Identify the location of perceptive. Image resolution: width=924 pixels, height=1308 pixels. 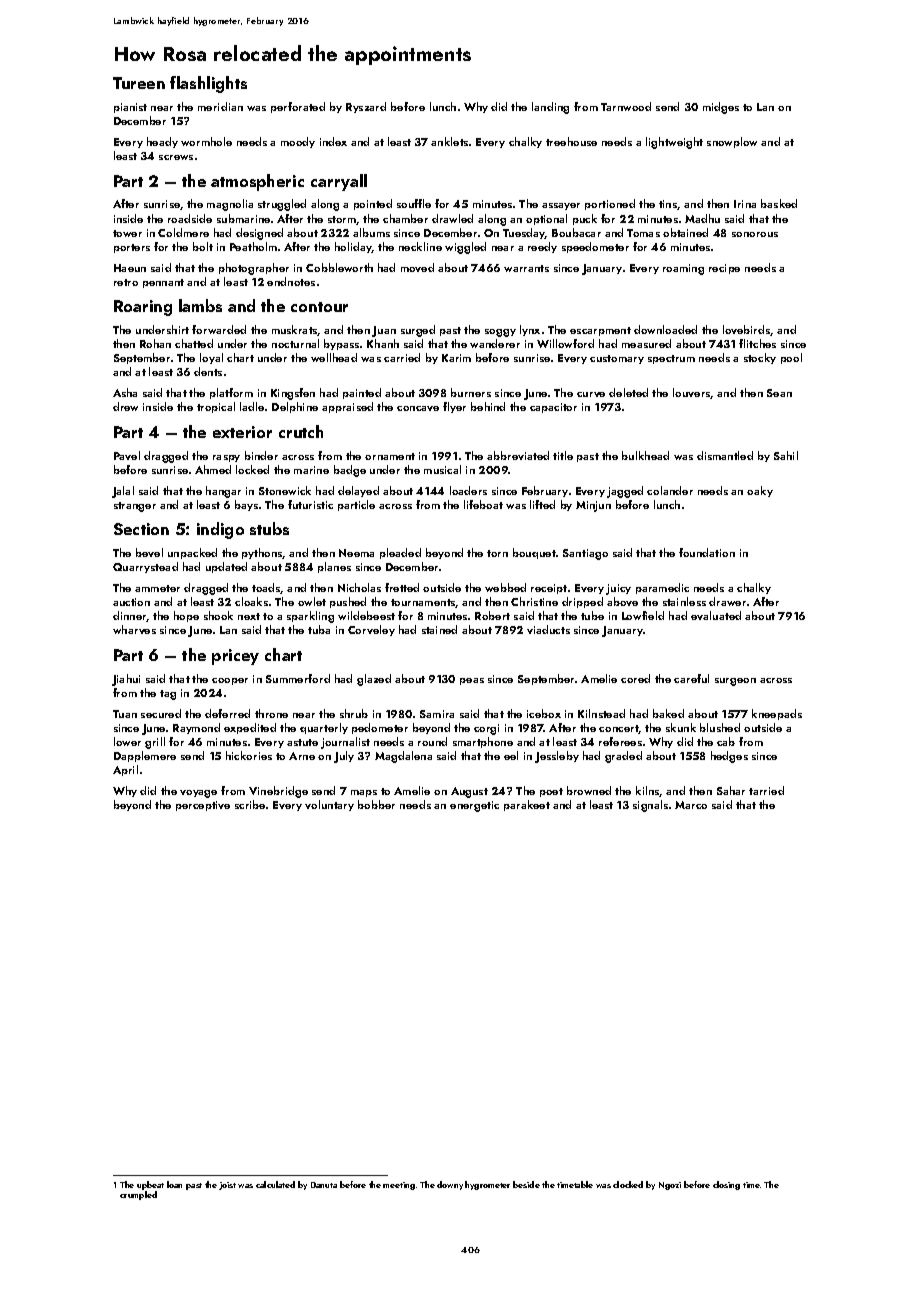
(203, 806).
